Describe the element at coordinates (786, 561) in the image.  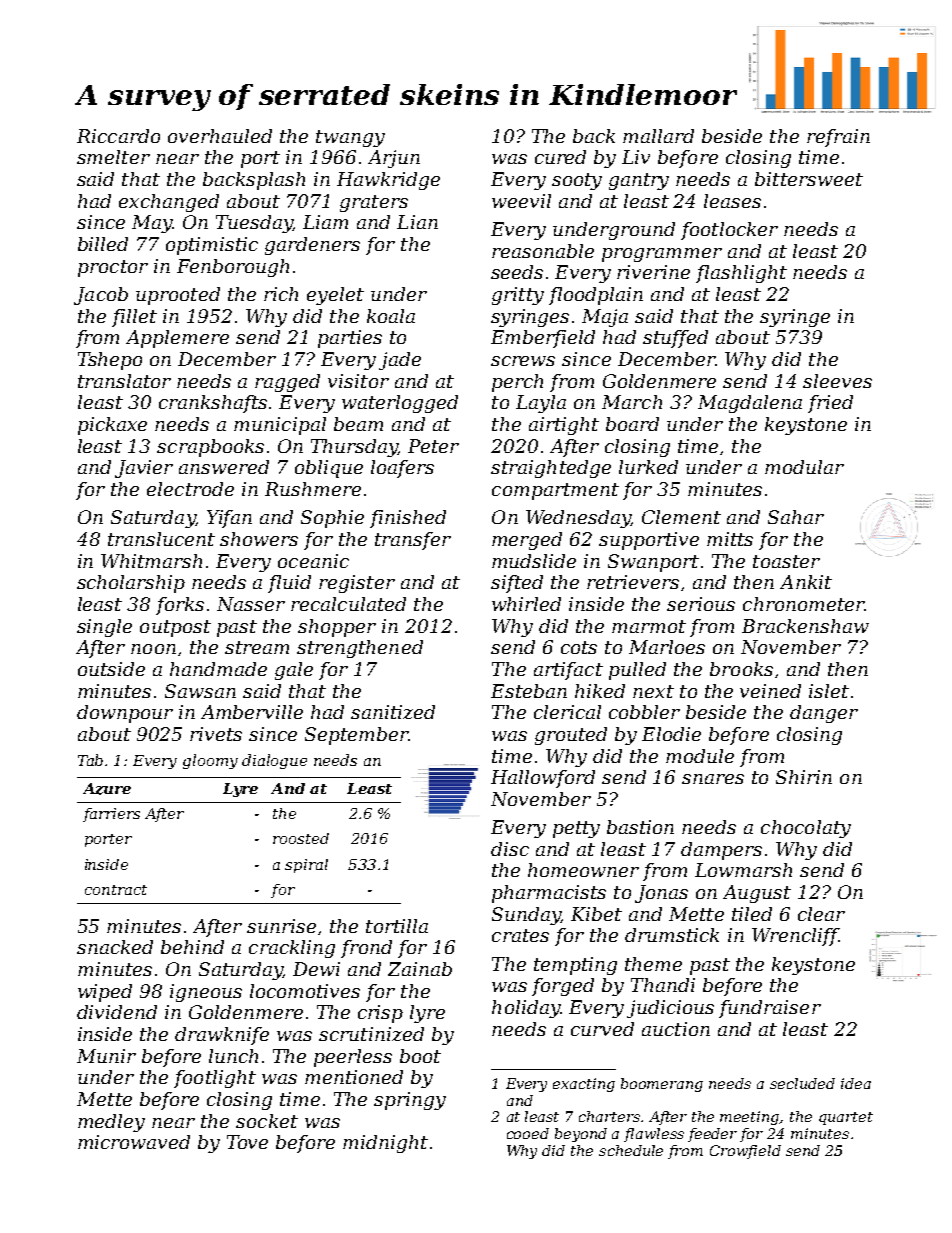
I see `toaster` at that location.
